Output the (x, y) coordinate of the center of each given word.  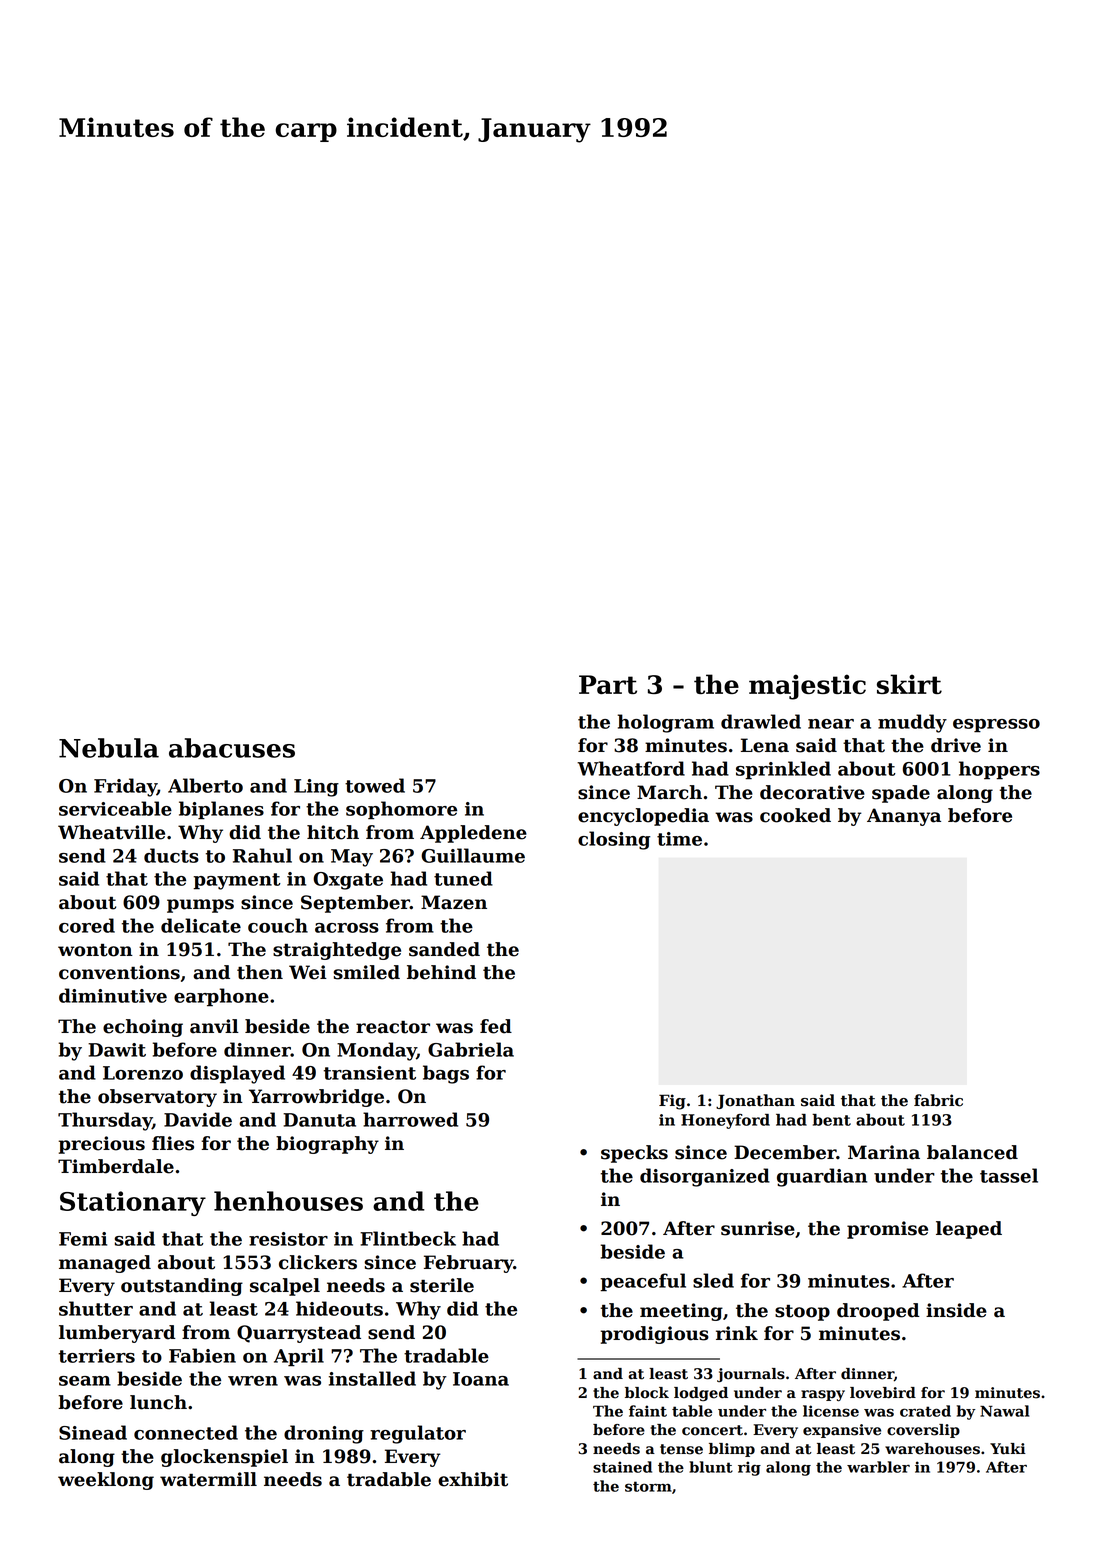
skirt (909, 684)
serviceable (115, 808)
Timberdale (116, 1166)
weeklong (106, 1481)
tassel (1009, 1175)
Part (608, 684)
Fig (672, 1102)
